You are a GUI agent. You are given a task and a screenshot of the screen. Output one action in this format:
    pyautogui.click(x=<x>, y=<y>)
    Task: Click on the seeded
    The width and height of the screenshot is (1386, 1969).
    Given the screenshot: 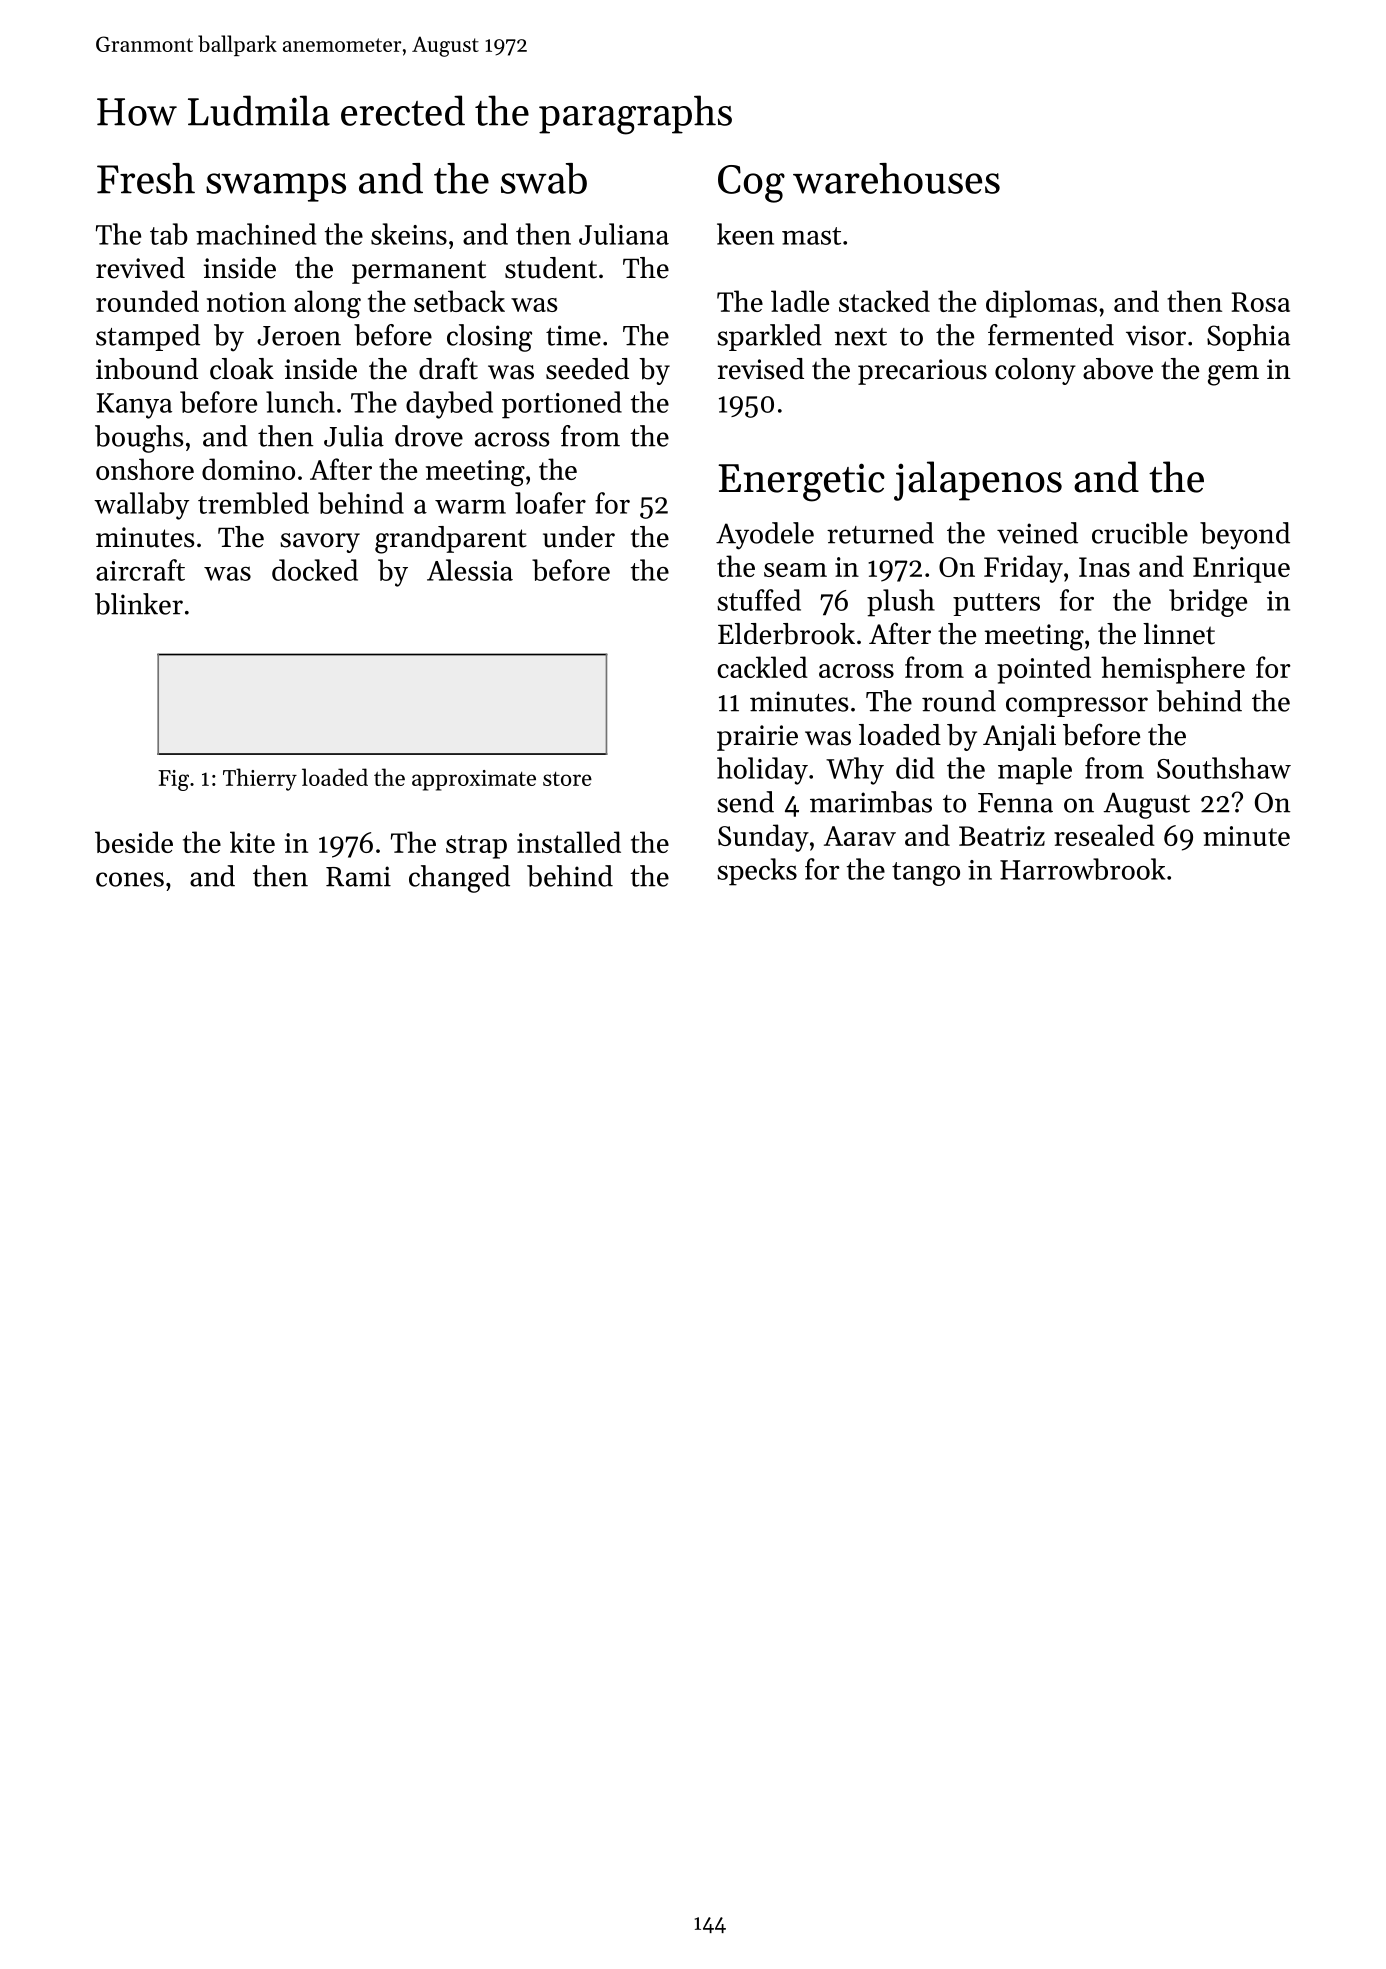 What is the action you would take?
    pyautogui.click(x=587, y=369)
